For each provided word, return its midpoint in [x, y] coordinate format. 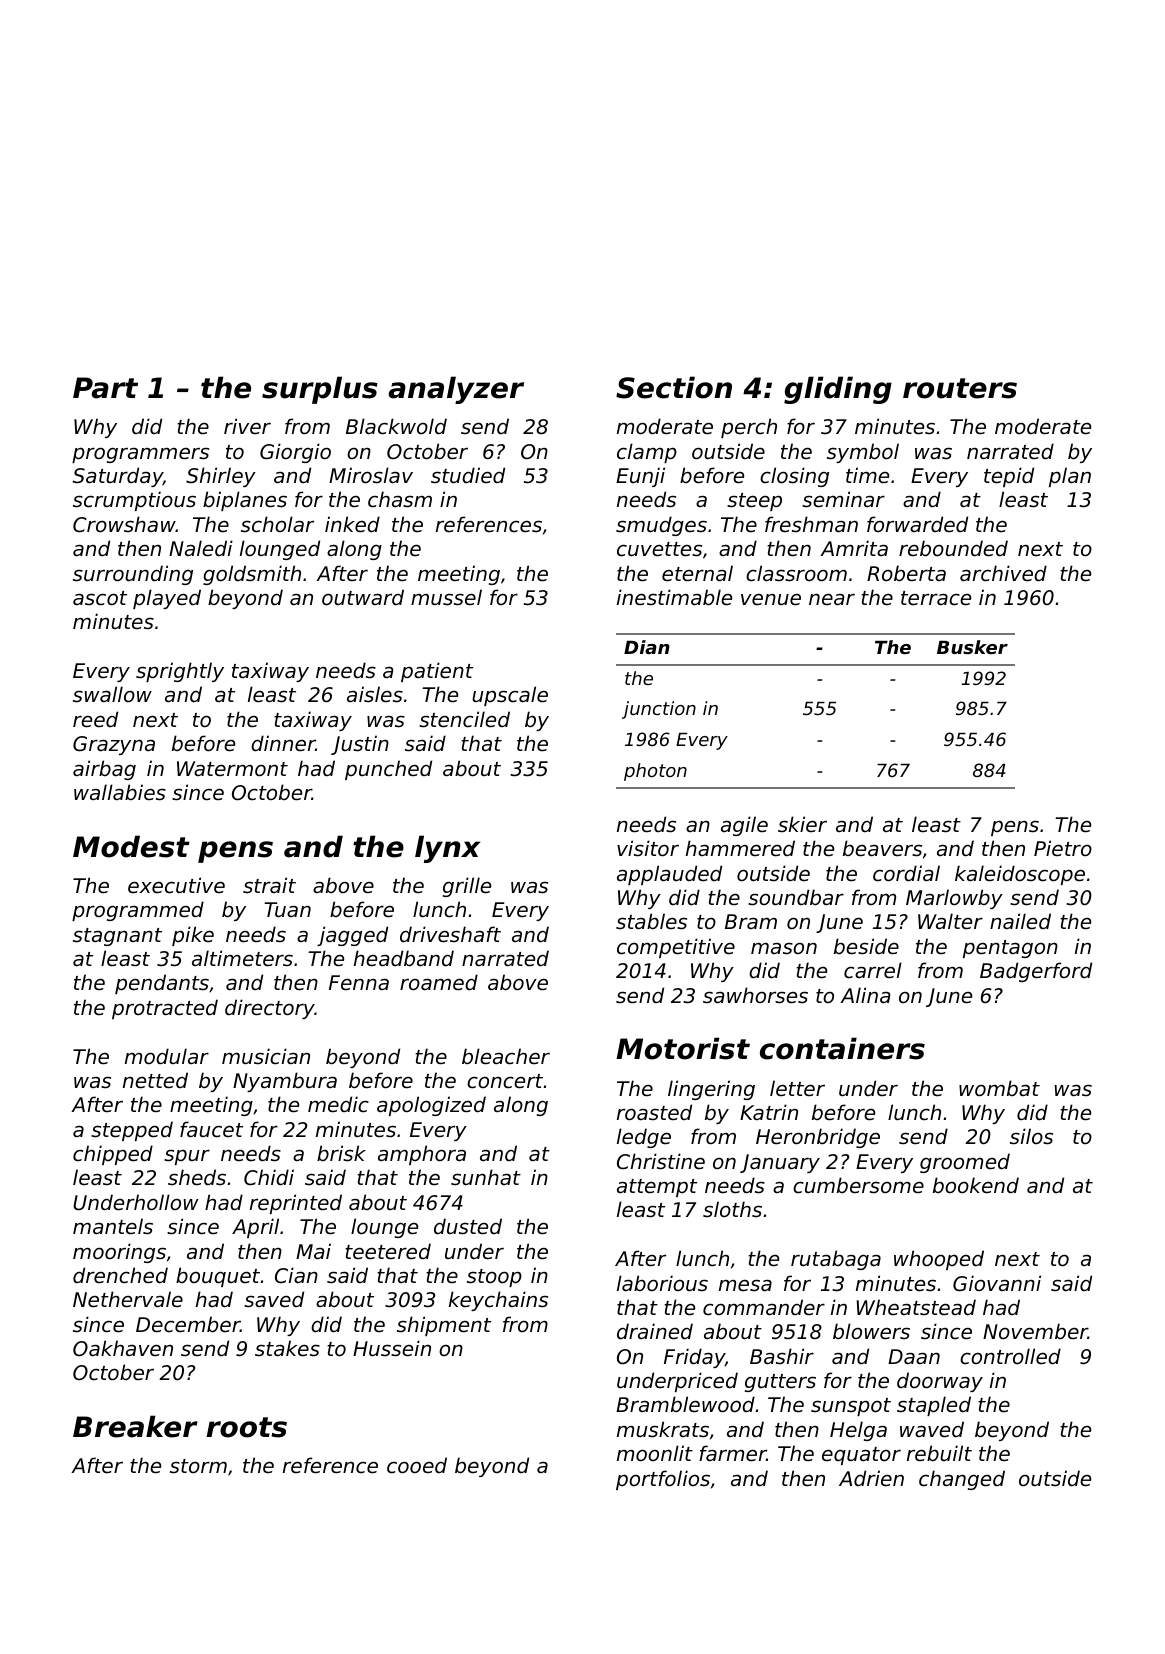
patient [437, 672]
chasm [400, 499]
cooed [417, 1465]
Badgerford [1036, 972]
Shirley [221, 477]
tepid [1009, 477]
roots [246, 1427]
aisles [375, 694]
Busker [972, 647]
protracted [165, 1009]
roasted [654, 1112]
